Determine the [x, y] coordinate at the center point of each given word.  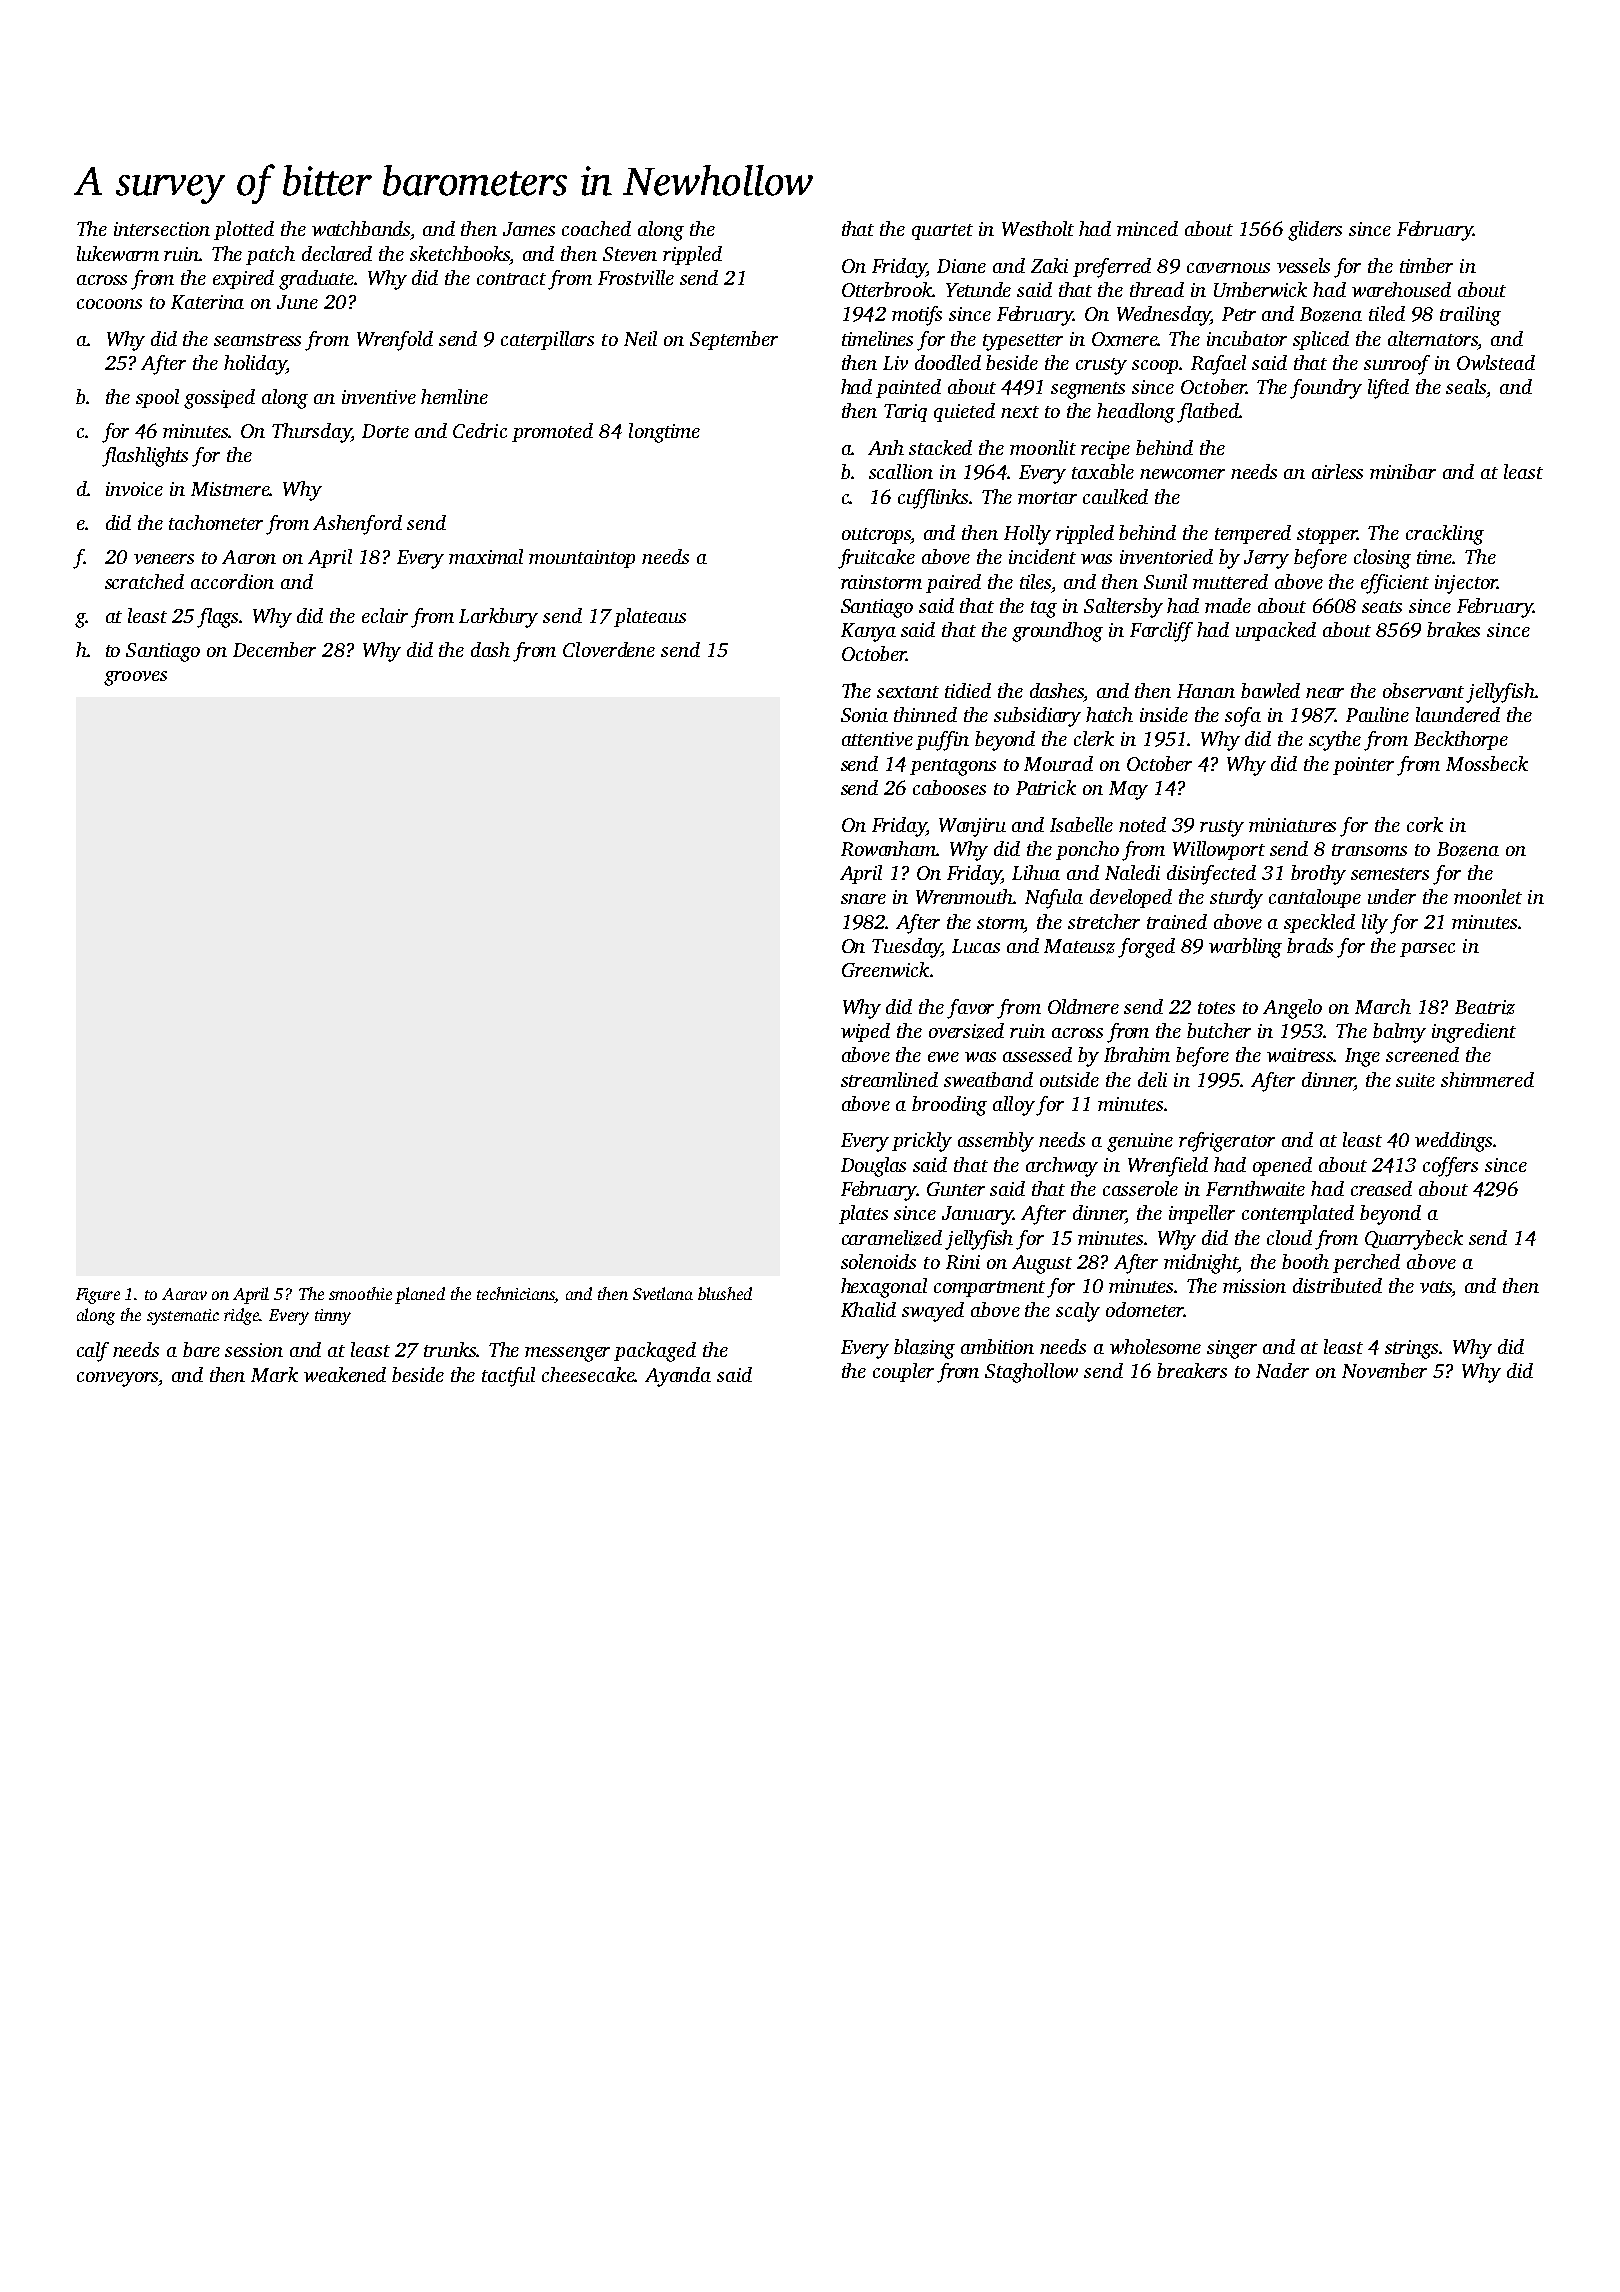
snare [863, 899]
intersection [162, 229]
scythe [1335, 741]
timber [1426, 265]
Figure [98, 1296]
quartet [942, 232]
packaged [655, 1352]
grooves [135, 678]
